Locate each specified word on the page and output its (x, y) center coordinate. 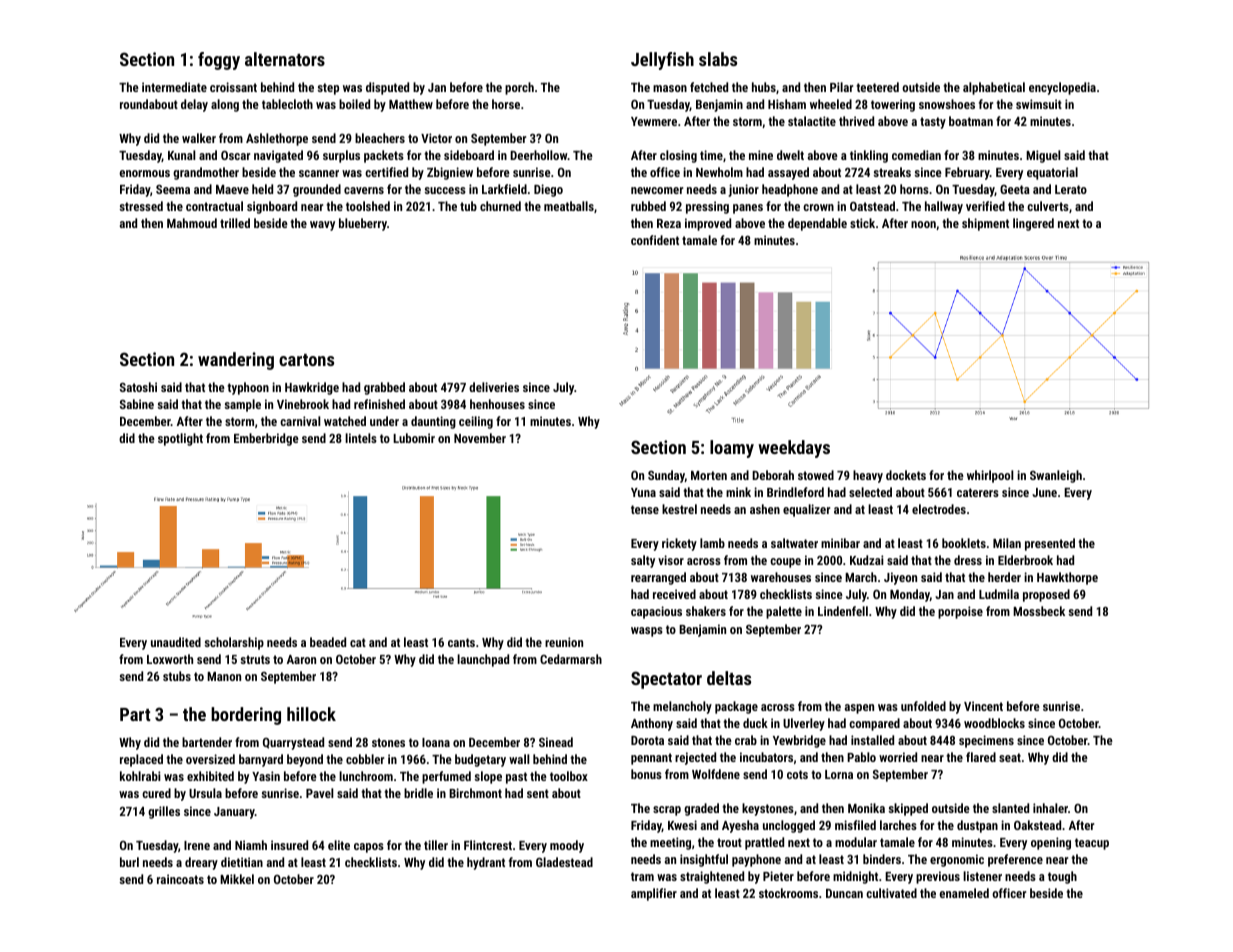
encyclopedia (1062, 88)
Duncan (844, 893)
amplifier (654, 894)
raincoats (180, 879)
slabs (718, 59)
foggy (219, 61)
